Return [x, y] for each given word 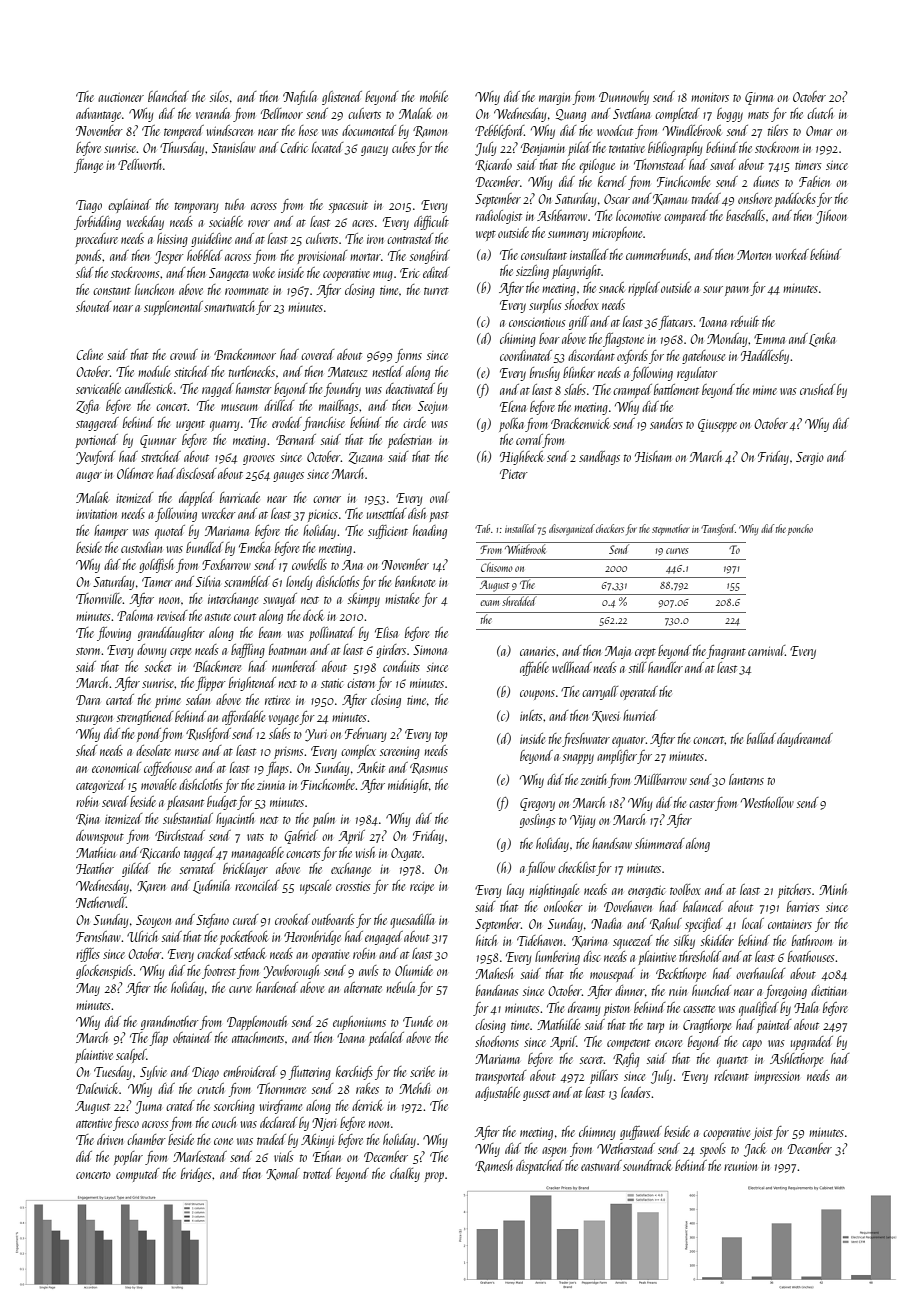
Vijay [582, 821]
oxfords [632, 357]
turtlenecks [252, 371]
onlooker [563, 906]
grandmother [170, 1023]
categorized [101, 786]
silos [219, 96]
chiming [518, 340]
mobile [434, 96]
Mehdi [414, 1088]
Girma [759, 98]
